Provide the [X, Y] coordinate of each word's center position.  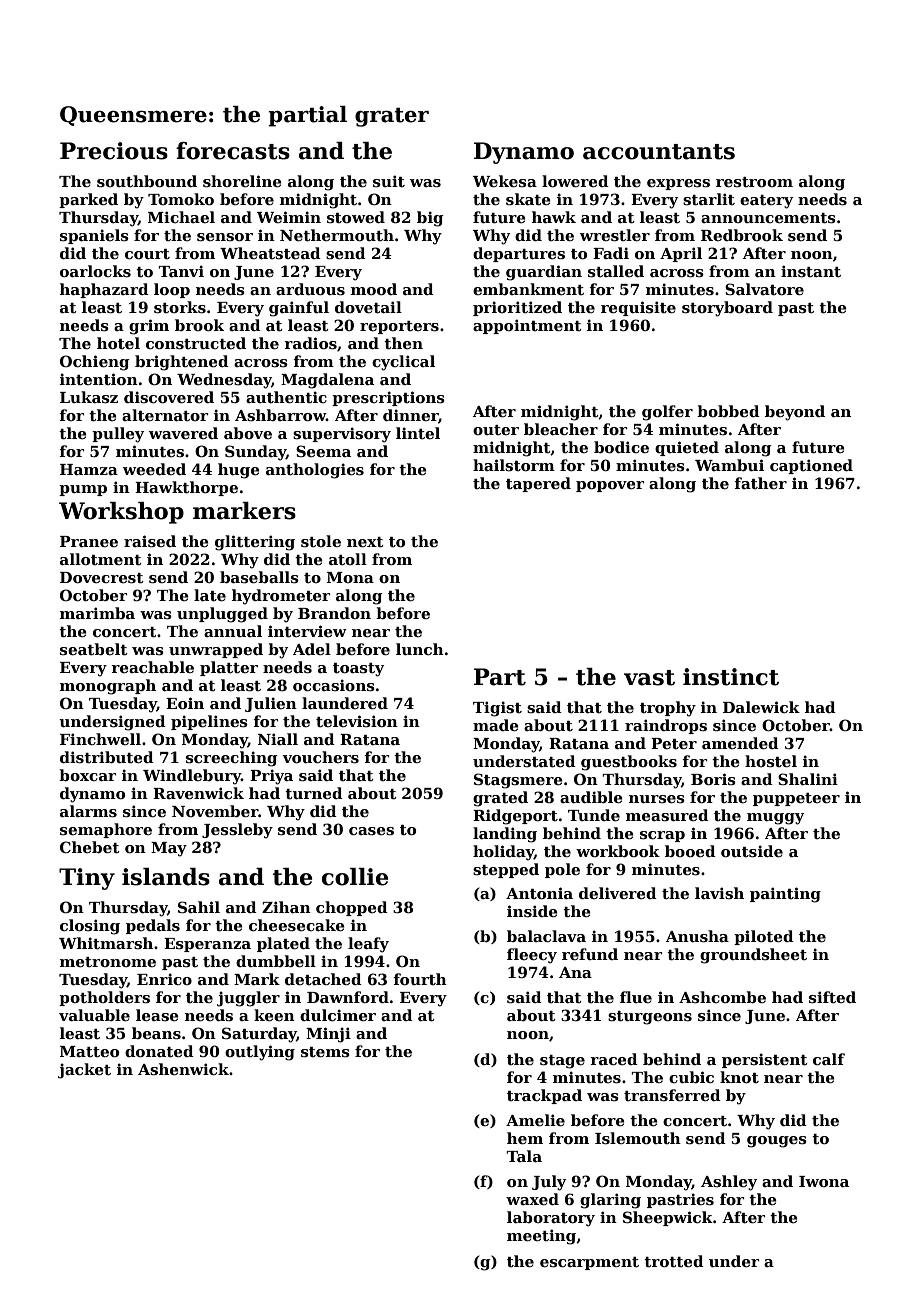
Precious [114, 151]
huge [239, 471]
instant [811, 271]
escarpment [589, 1263]
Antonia [539, 893]
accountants [659, 152]
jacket [84, 1071]
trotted [674, 1261]
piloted [764, 937]
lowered [575, 181]
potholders [104, 998]
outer [496, 430]
